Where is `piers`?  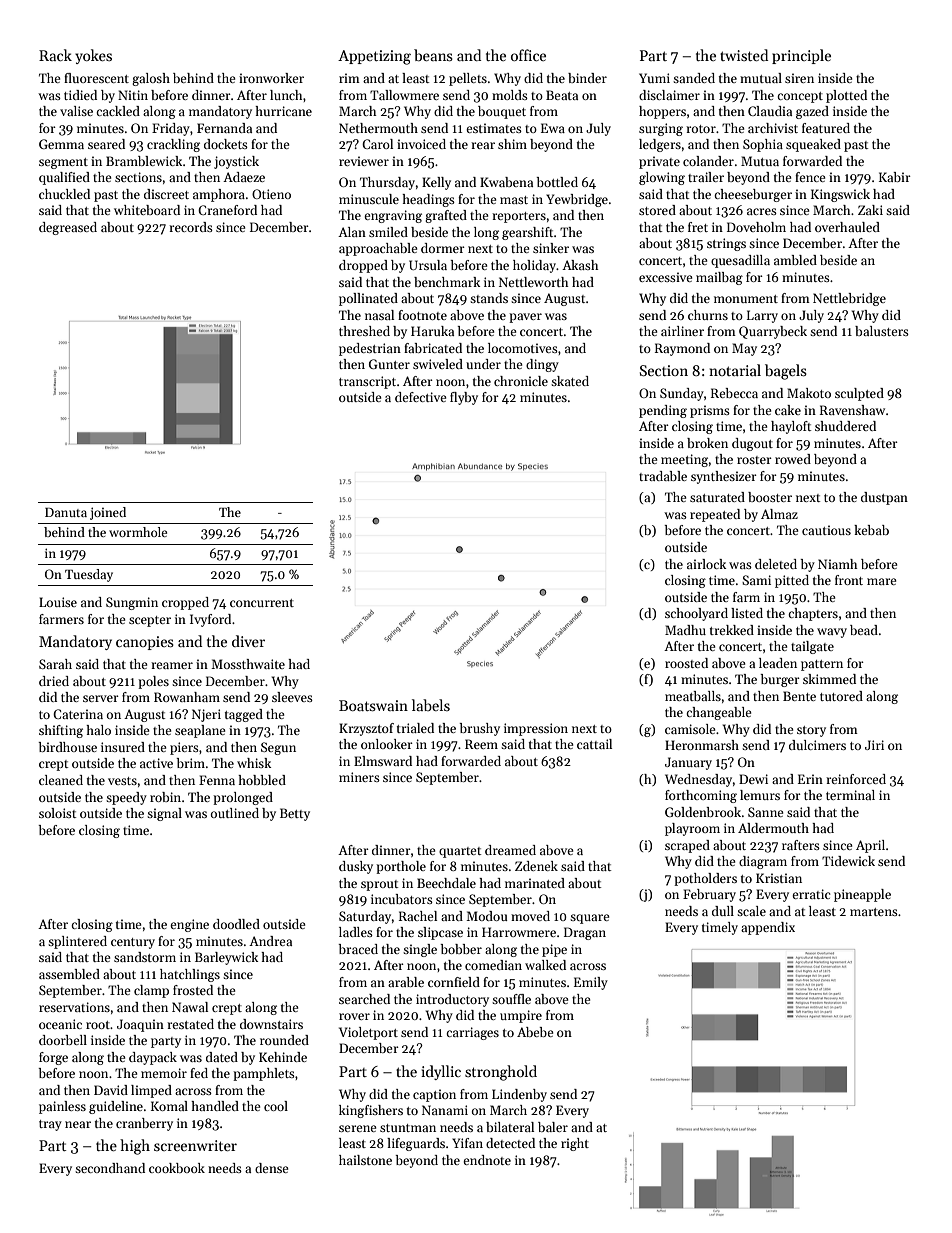 piers is located at coordinates (184, 748).
